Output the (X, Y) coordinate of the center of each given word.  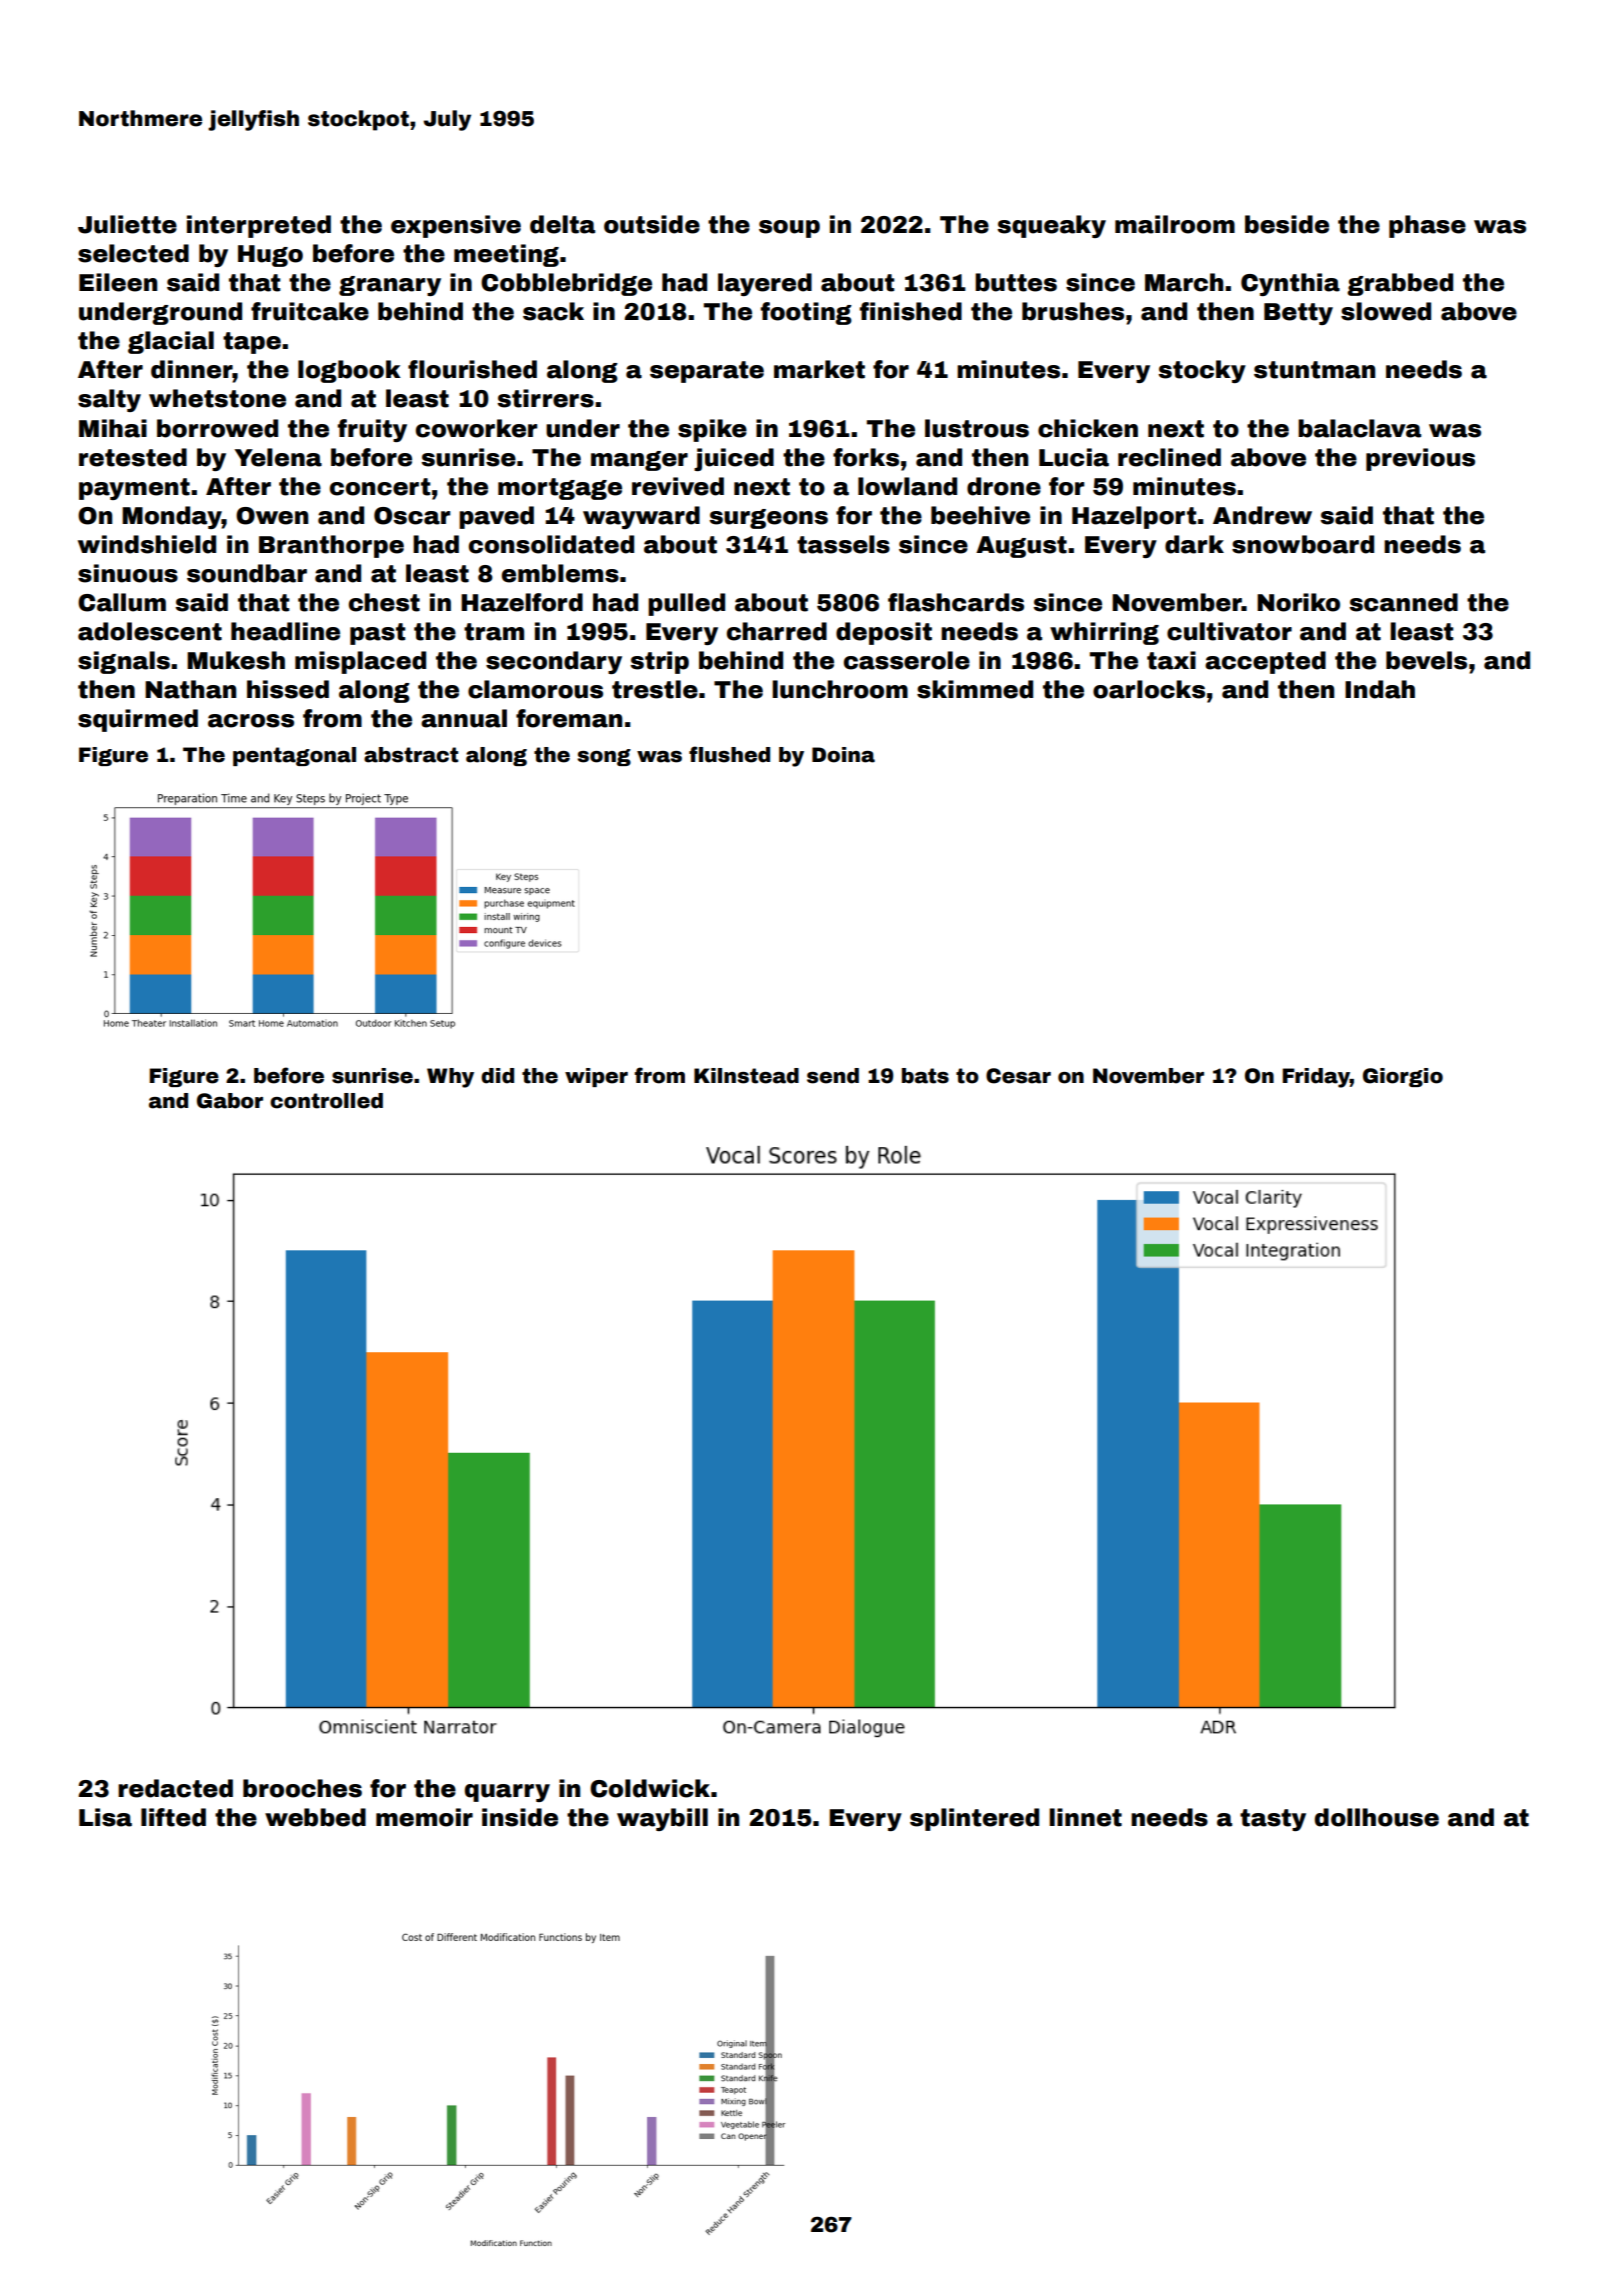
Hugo (270, 256)
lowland (907, 486)
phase (1427, 226)
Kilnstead (746, 1076)
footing (806, 313)
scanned (1404, 602)
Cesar (1018, 1076)
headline (285, 631)
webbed (315, 1817)
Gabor (230, 1101)
